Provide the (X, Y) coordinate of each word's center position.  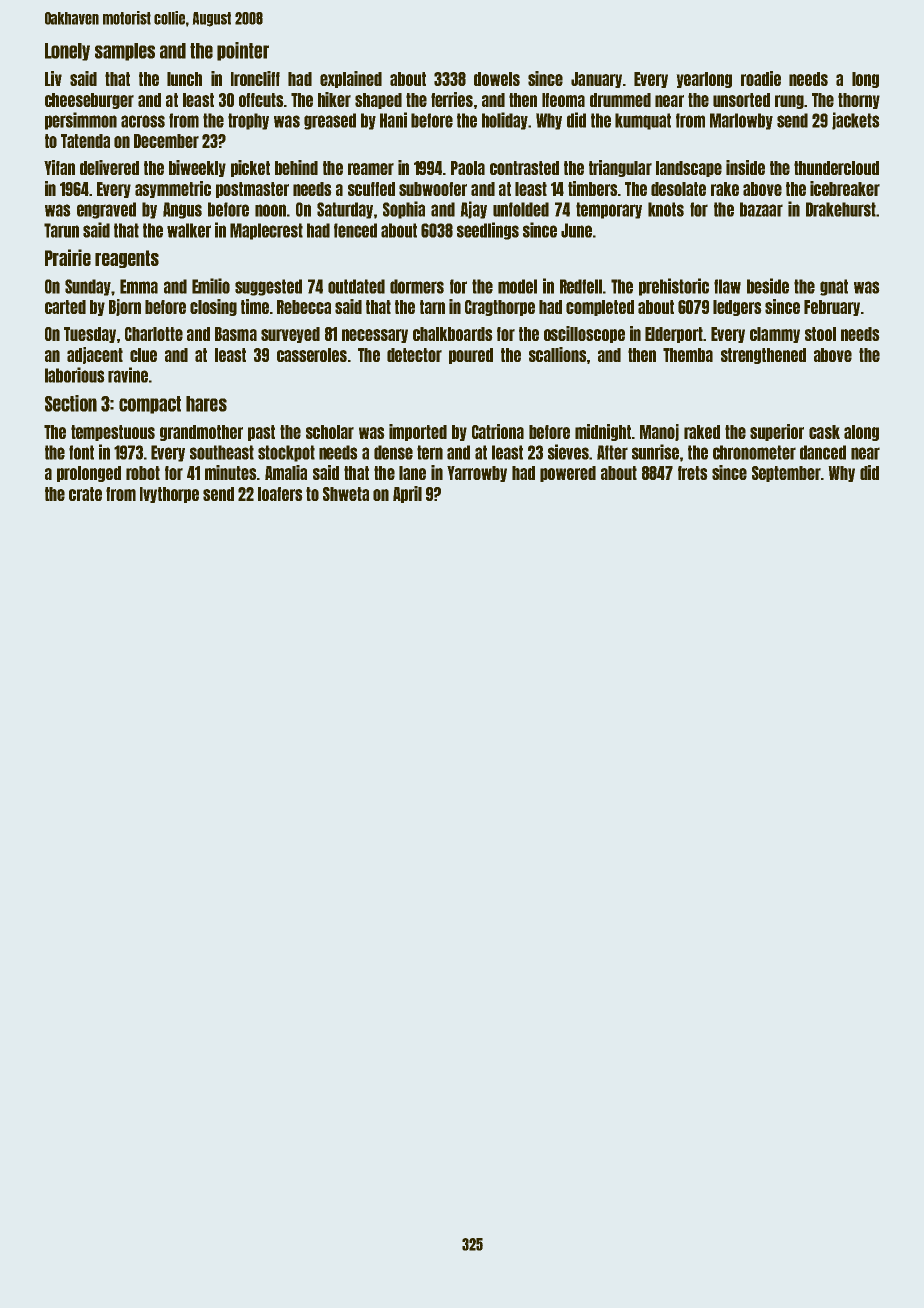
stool (820, 334)
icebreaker (845, 188)
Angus (182, 210)
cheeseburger (89, 101)
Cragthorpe (500, 308)
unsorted (741, 100)
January (596, 80)
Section (71, 403)
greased (330, 121)
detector (414, 355)
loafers (280, 494)
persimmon (81, 121)
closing (213, 307)
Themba (688, 355)
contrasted (524, 168)
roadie (761, 78)
